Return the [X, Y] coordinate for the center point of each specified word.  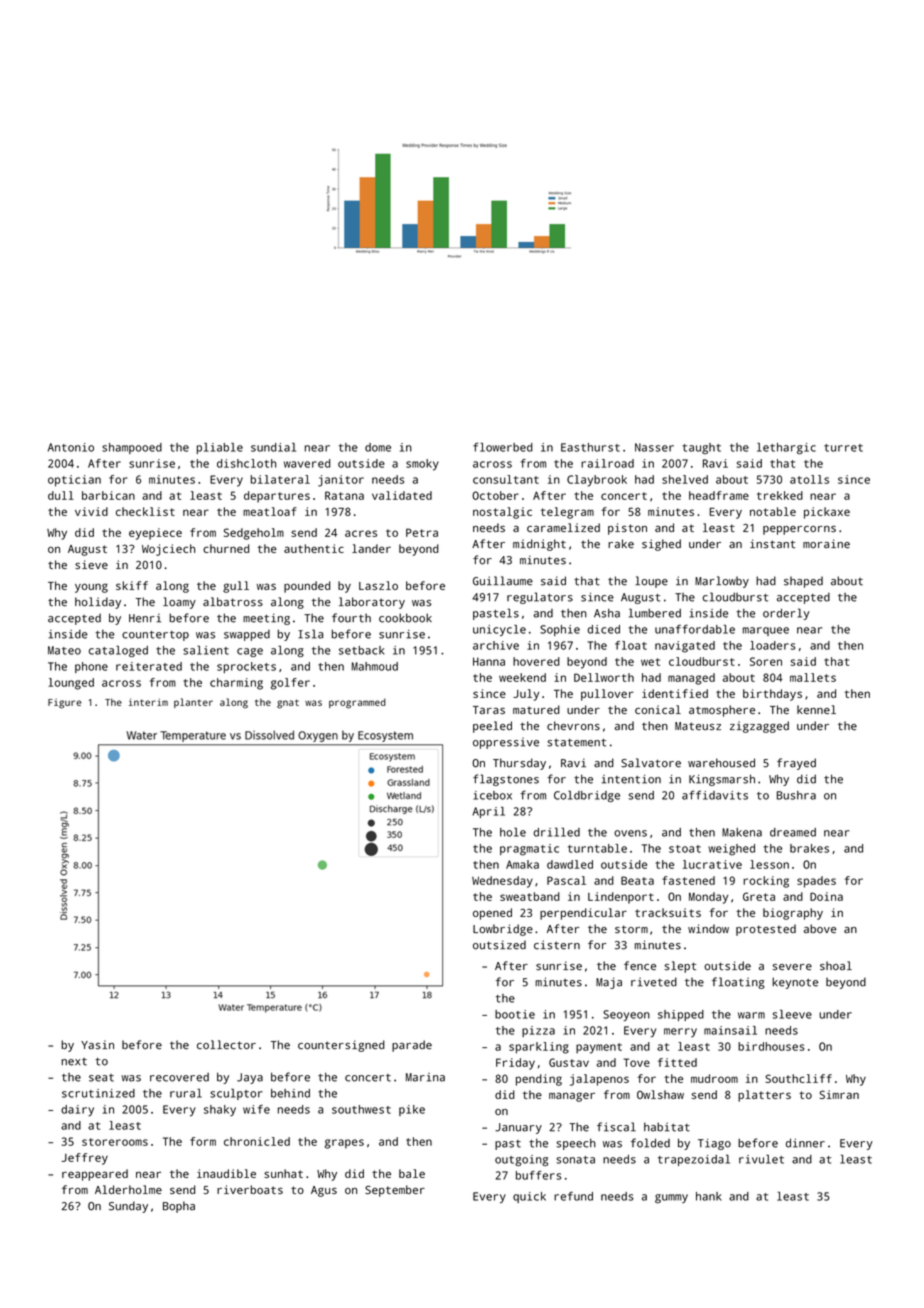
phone [91, 667]
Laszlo [378, 585]
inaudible [226, 1173]
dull [61, 495]
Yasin [97, 1045]
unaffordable [695, 629]
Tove [636, 1062]
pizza [538, 1031]
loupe [651, 582]
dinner [805, 1143]
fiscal [616, 1127]
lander [371, 548]
